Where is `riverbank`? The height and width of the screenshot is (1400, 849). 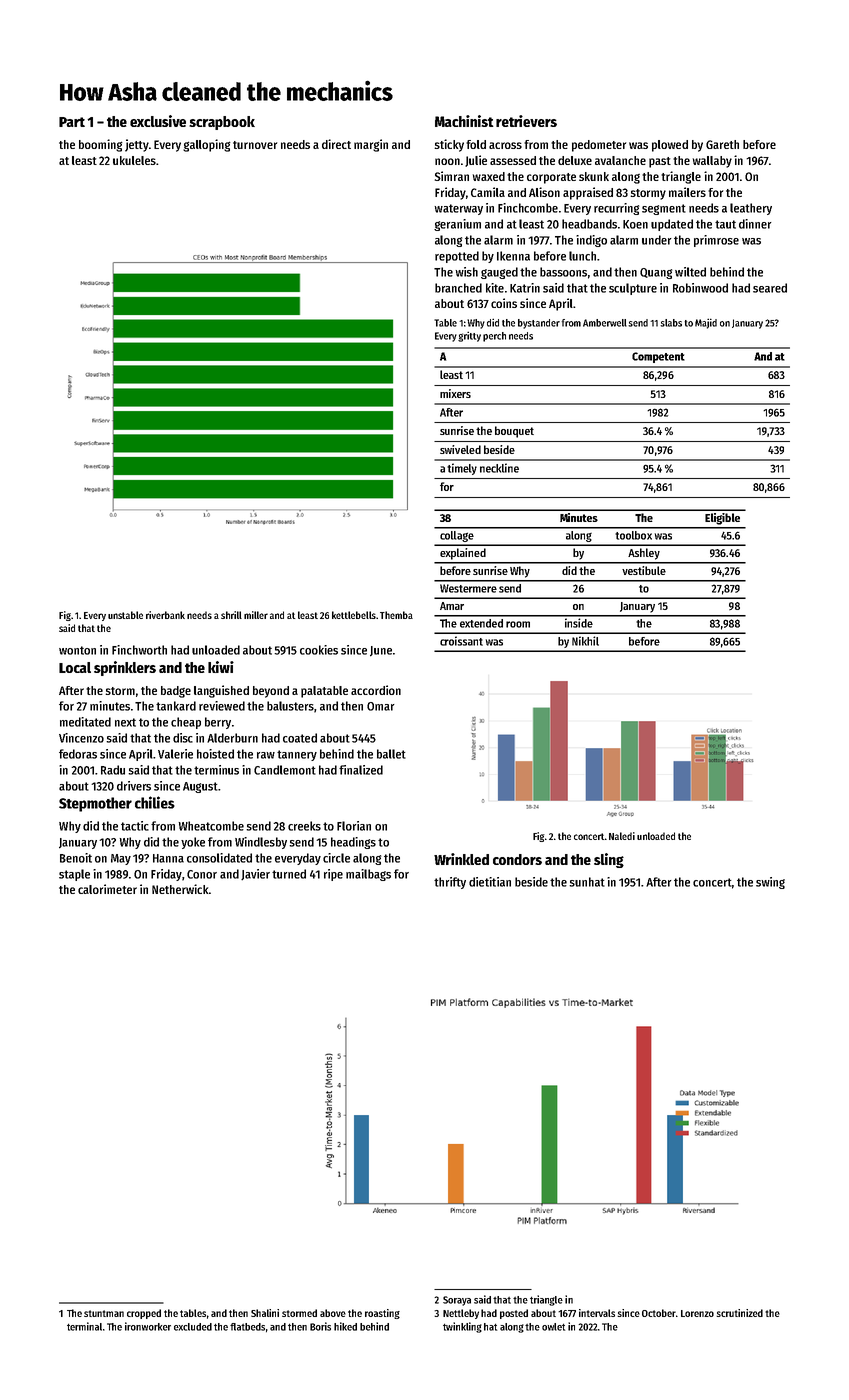 riverbank is located at coordinates (165, 615).
